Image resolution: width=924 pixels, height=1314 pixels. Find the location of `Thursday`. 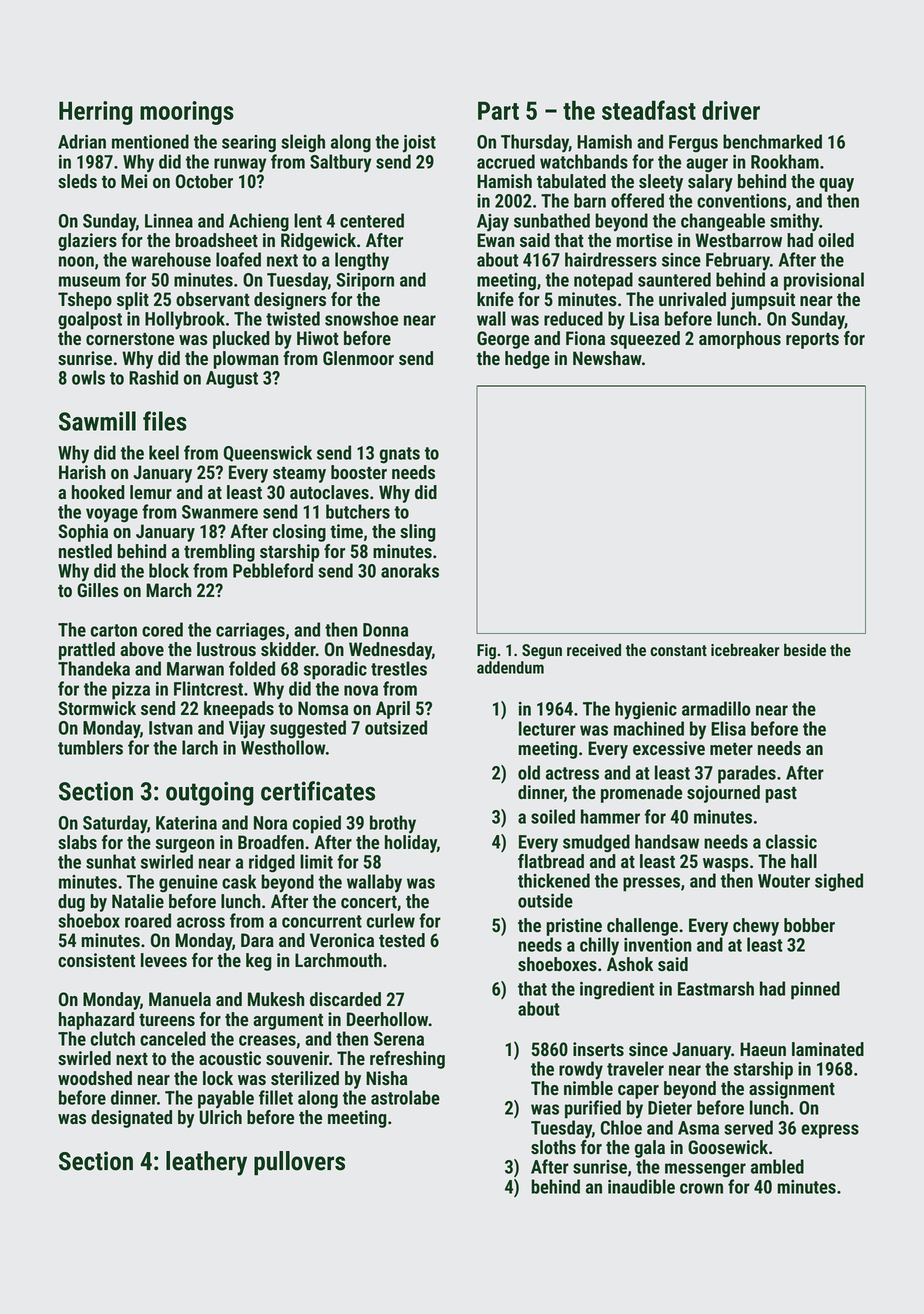

Thursday is located at coordinates (535, 143).
